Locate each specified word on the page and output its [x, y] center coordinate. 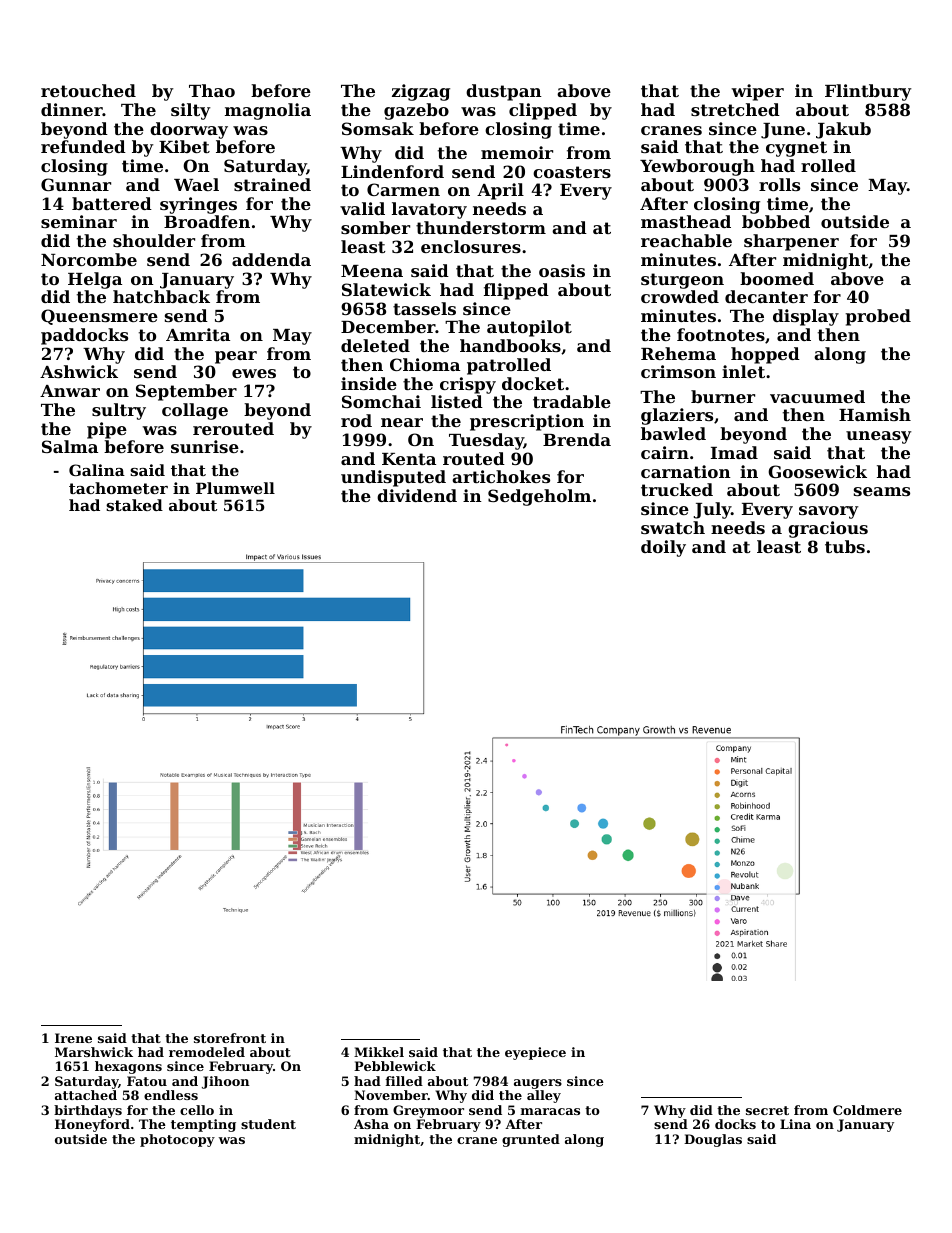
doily [663, 548]
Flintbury [868, 92]
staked [134, 505]
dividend [417, 495]
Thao [212, 90]
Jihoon [226, 1082]
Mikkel [379, 1052]
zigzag [421, 92]
